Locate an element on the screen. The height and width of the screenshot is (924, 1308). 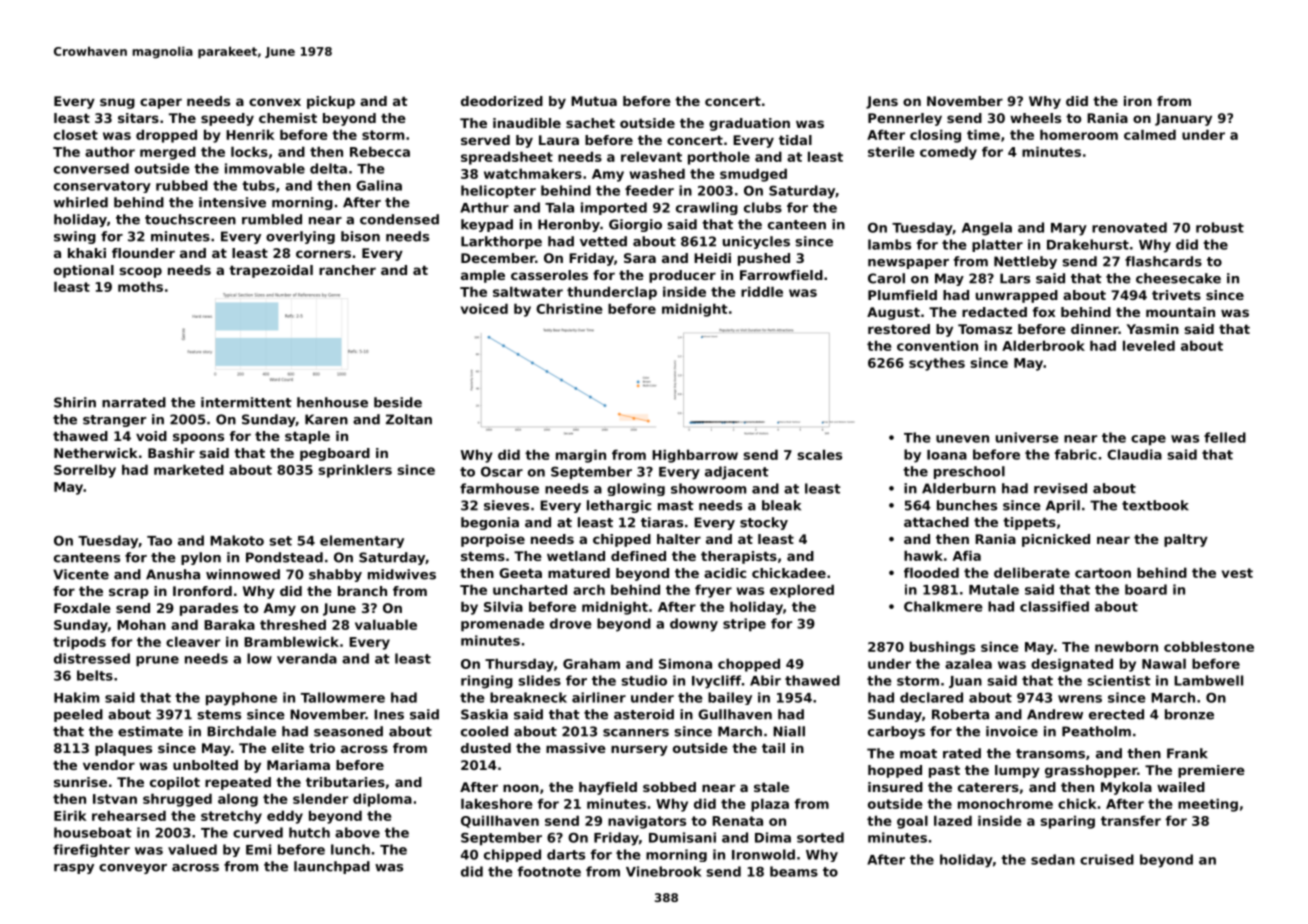
Pennerley is located at coordinates (905, 119).
